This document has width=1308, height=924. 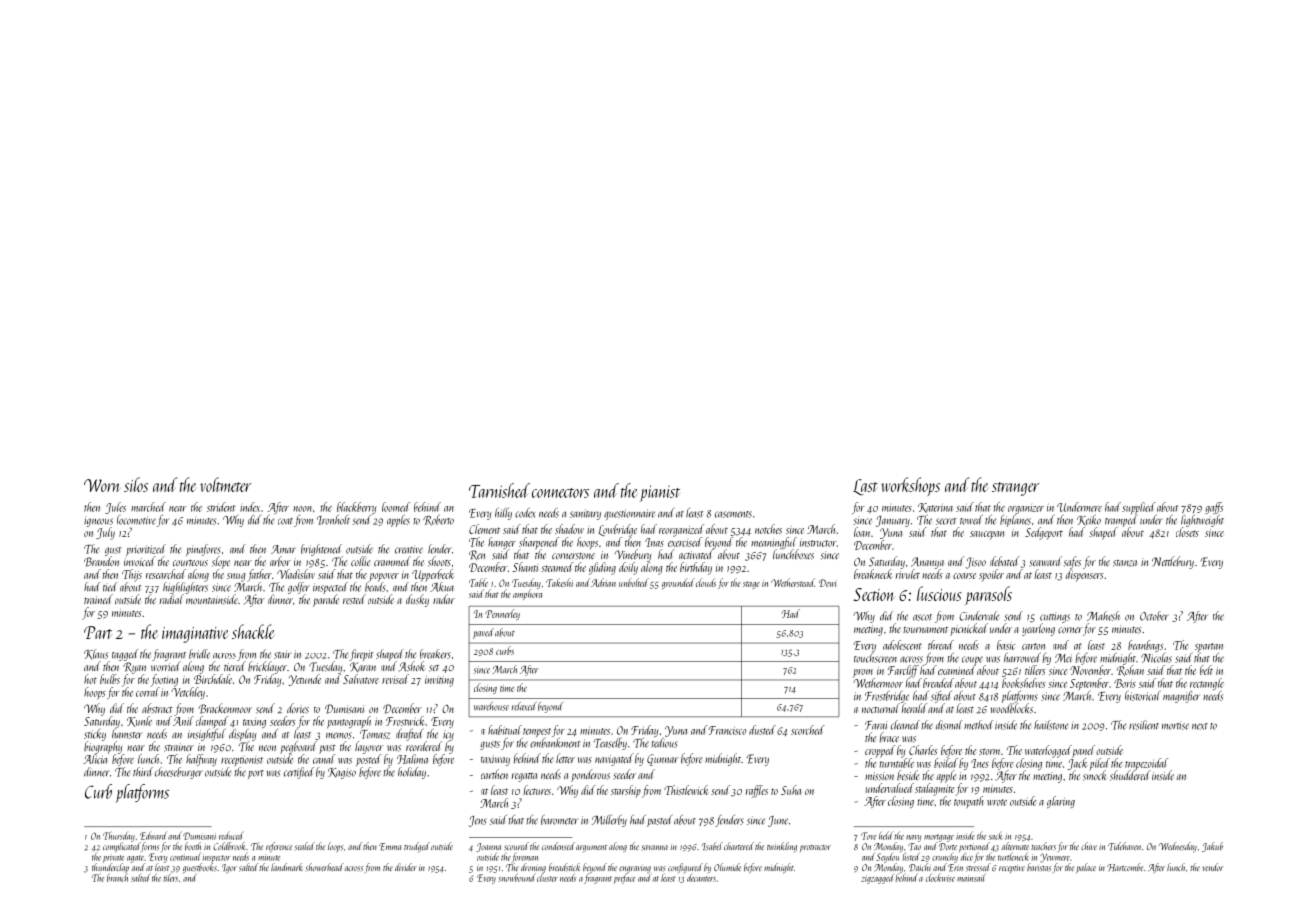 I want to click on voltmeter, so click(x=225, y=484).
